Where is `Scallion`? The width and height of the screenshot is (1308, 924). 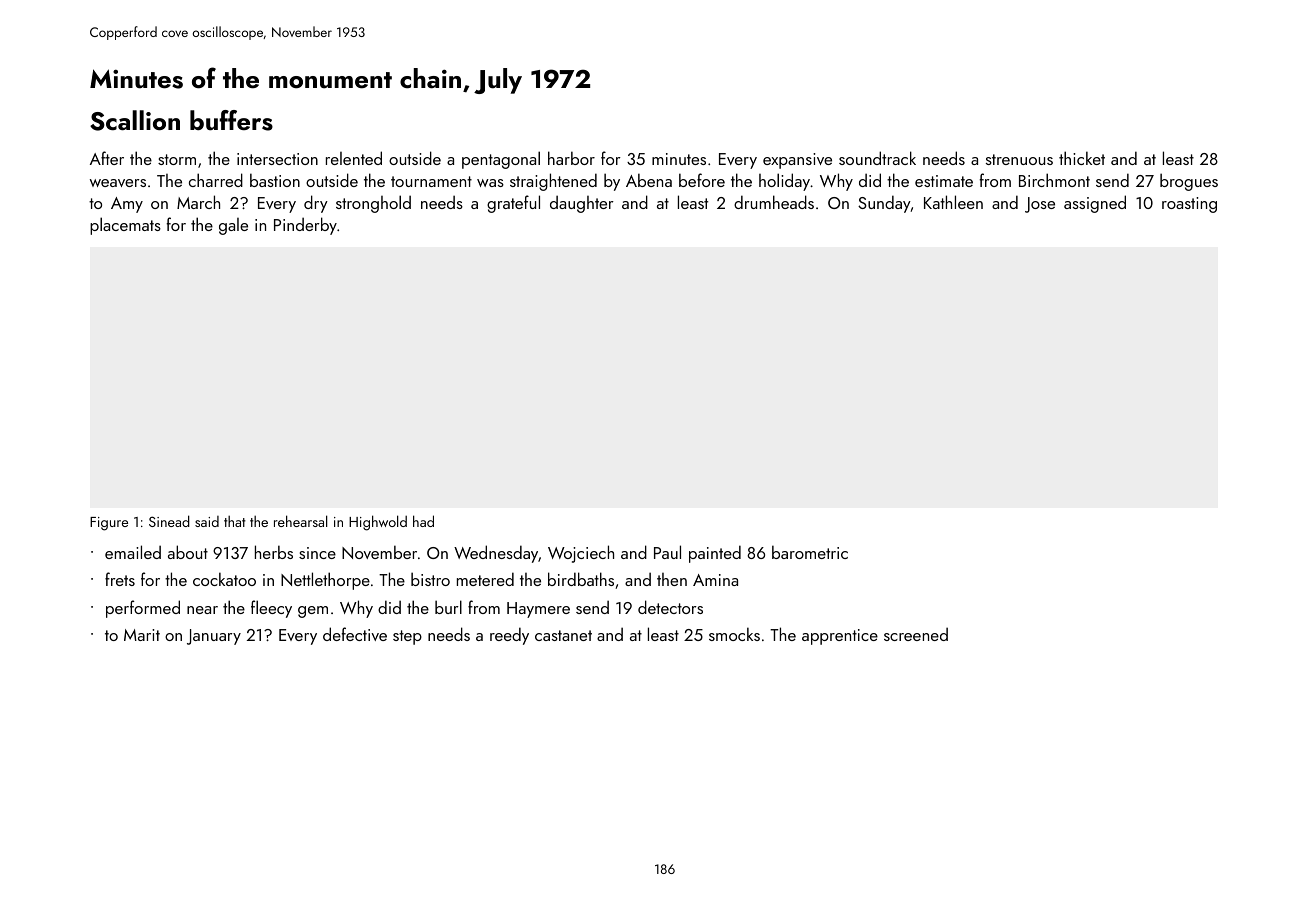 Scallion is located at coordinates (135, 120).
